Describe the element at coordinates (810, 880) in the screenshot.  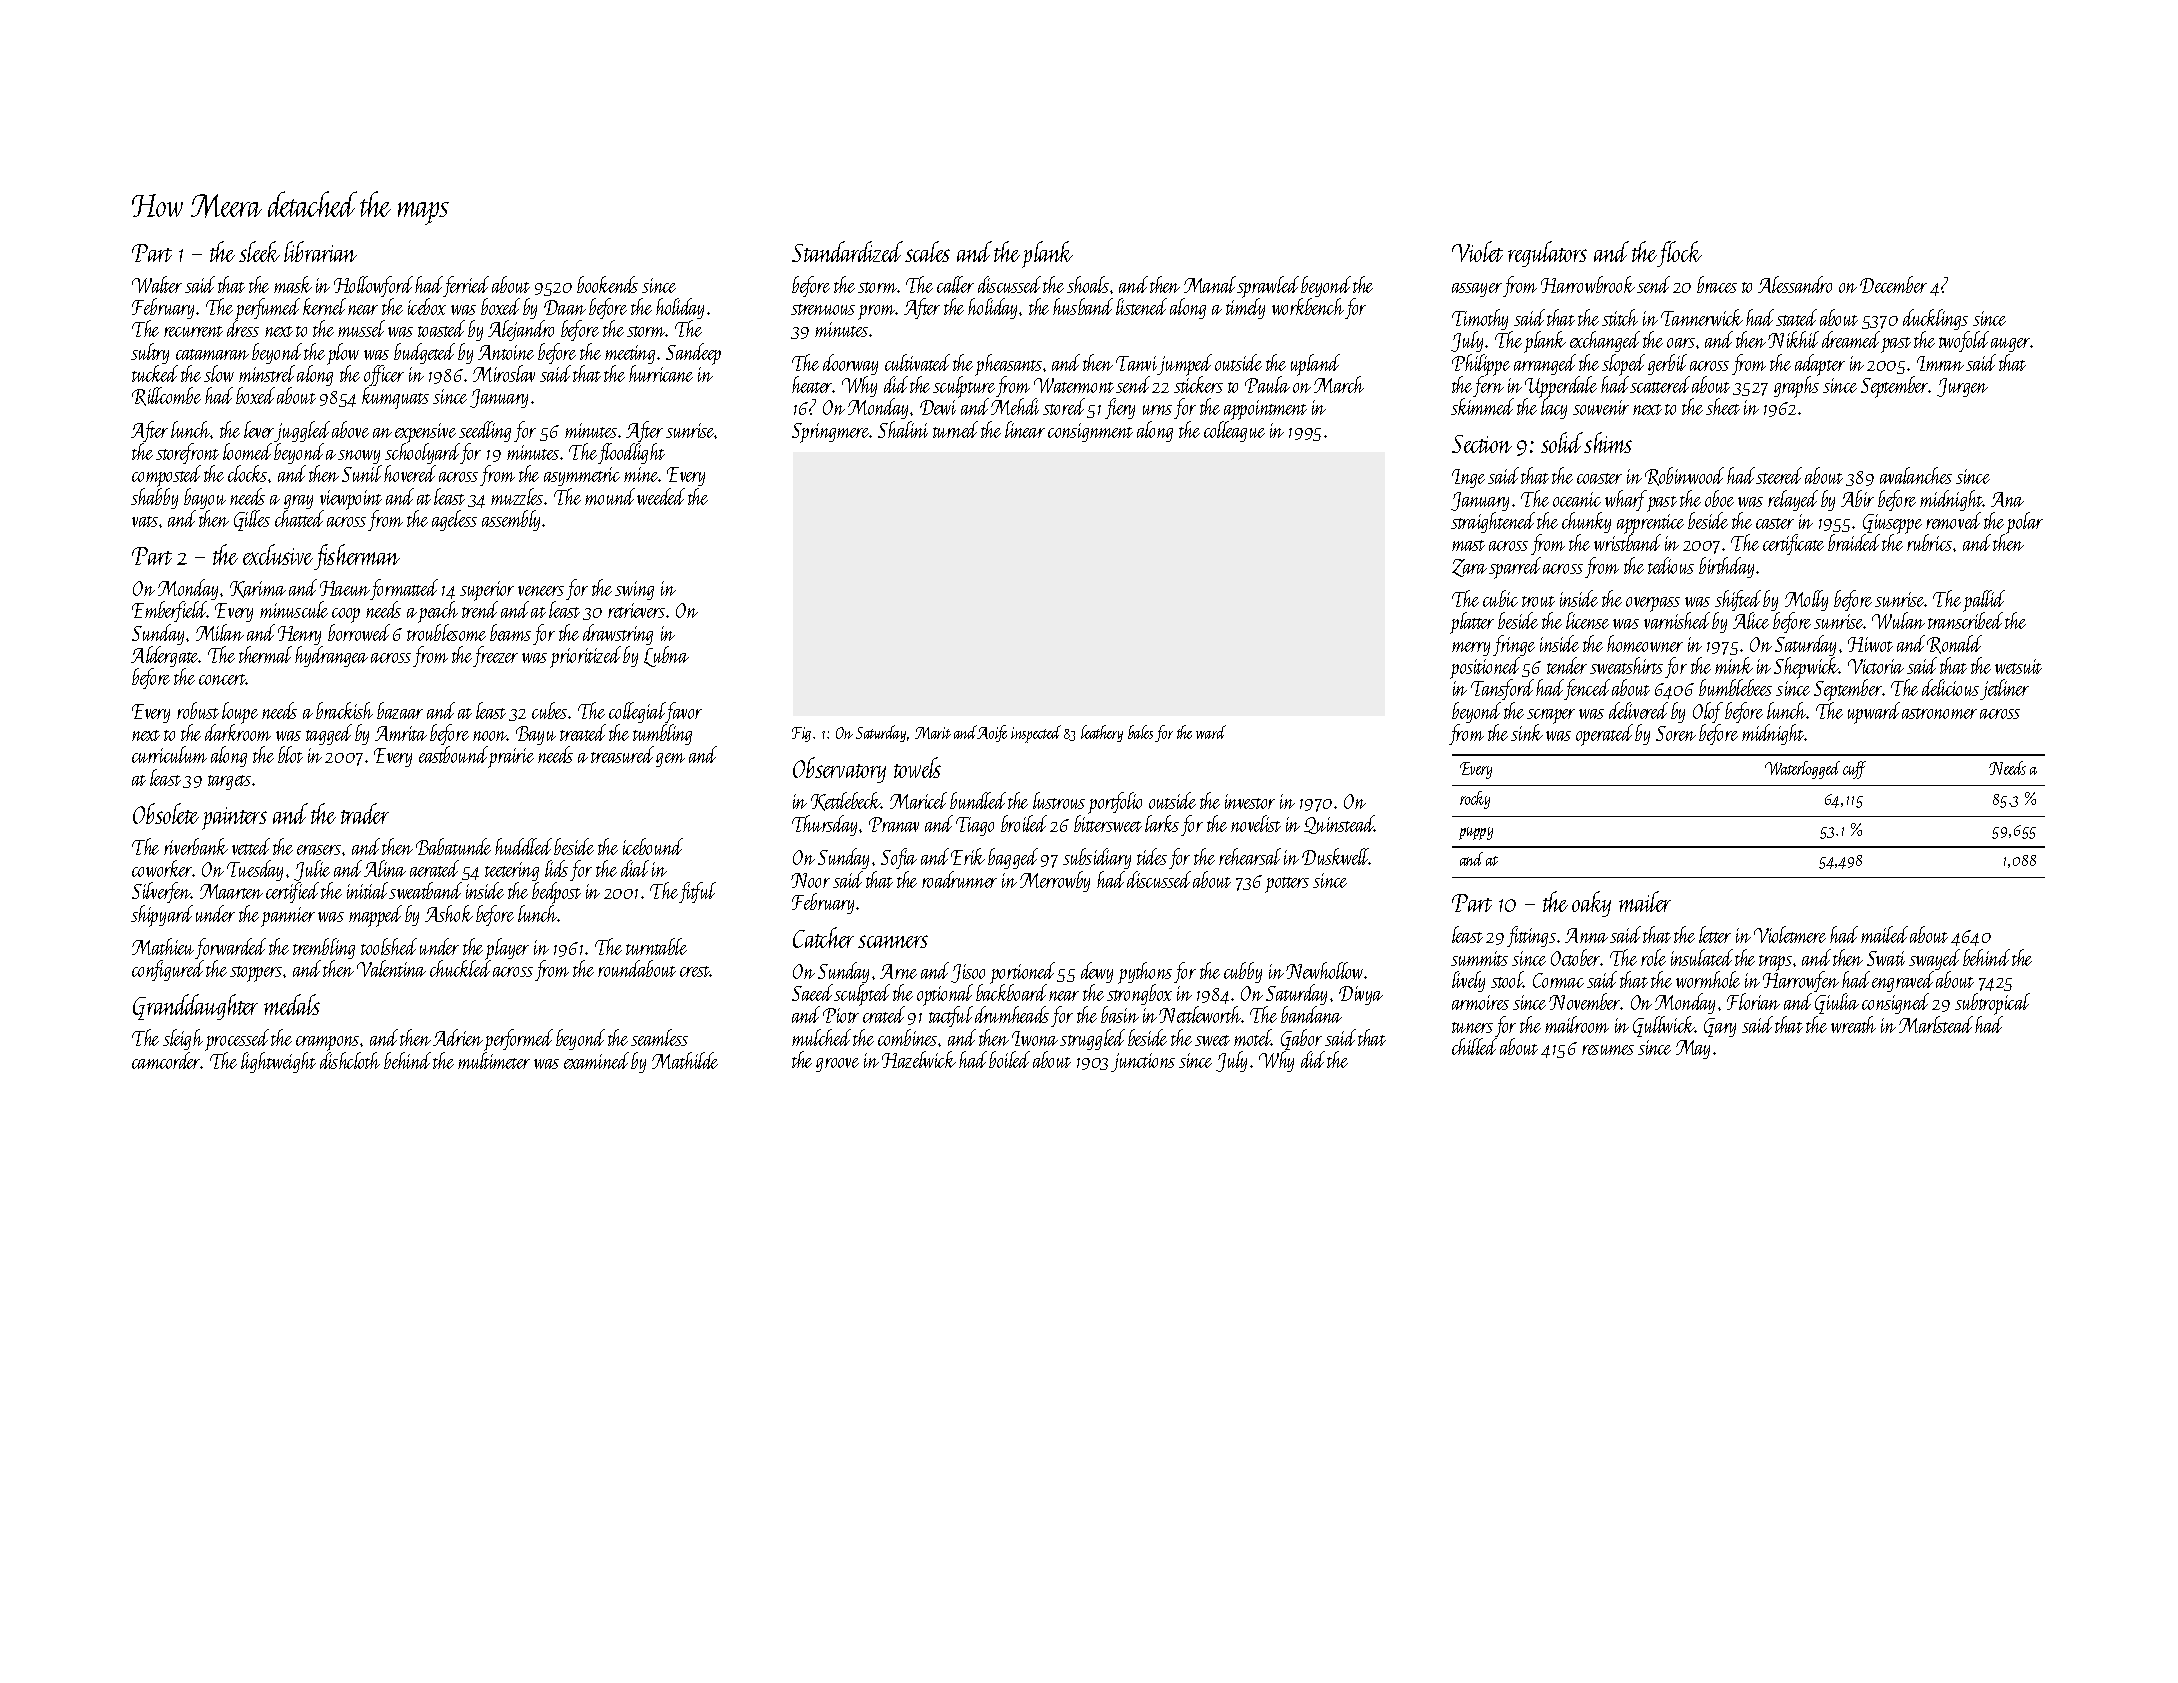
I see `Noor` at that location.
